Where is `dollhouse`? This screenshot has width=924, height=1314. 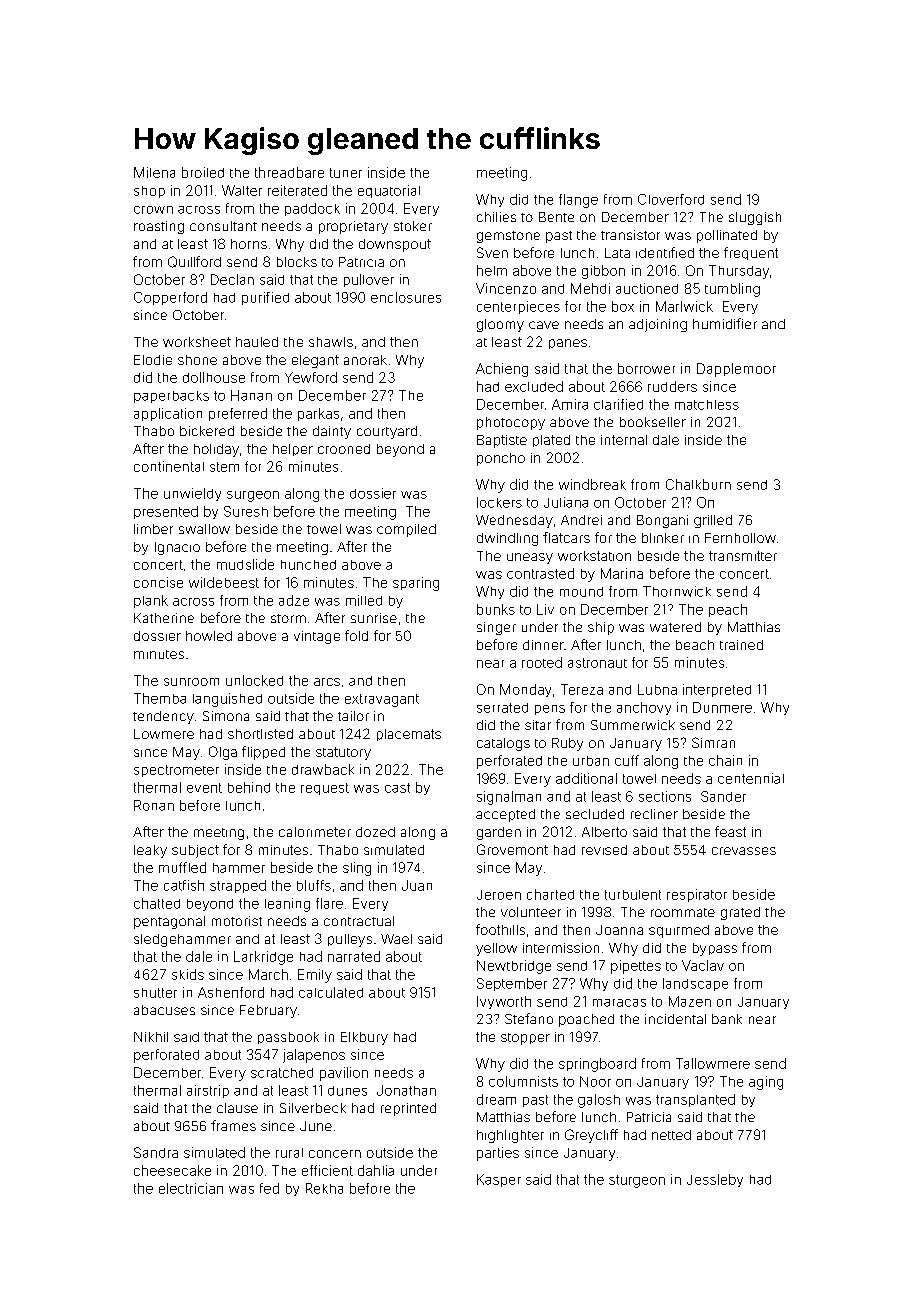
dollhouse is located at coordinates (214, 377).
